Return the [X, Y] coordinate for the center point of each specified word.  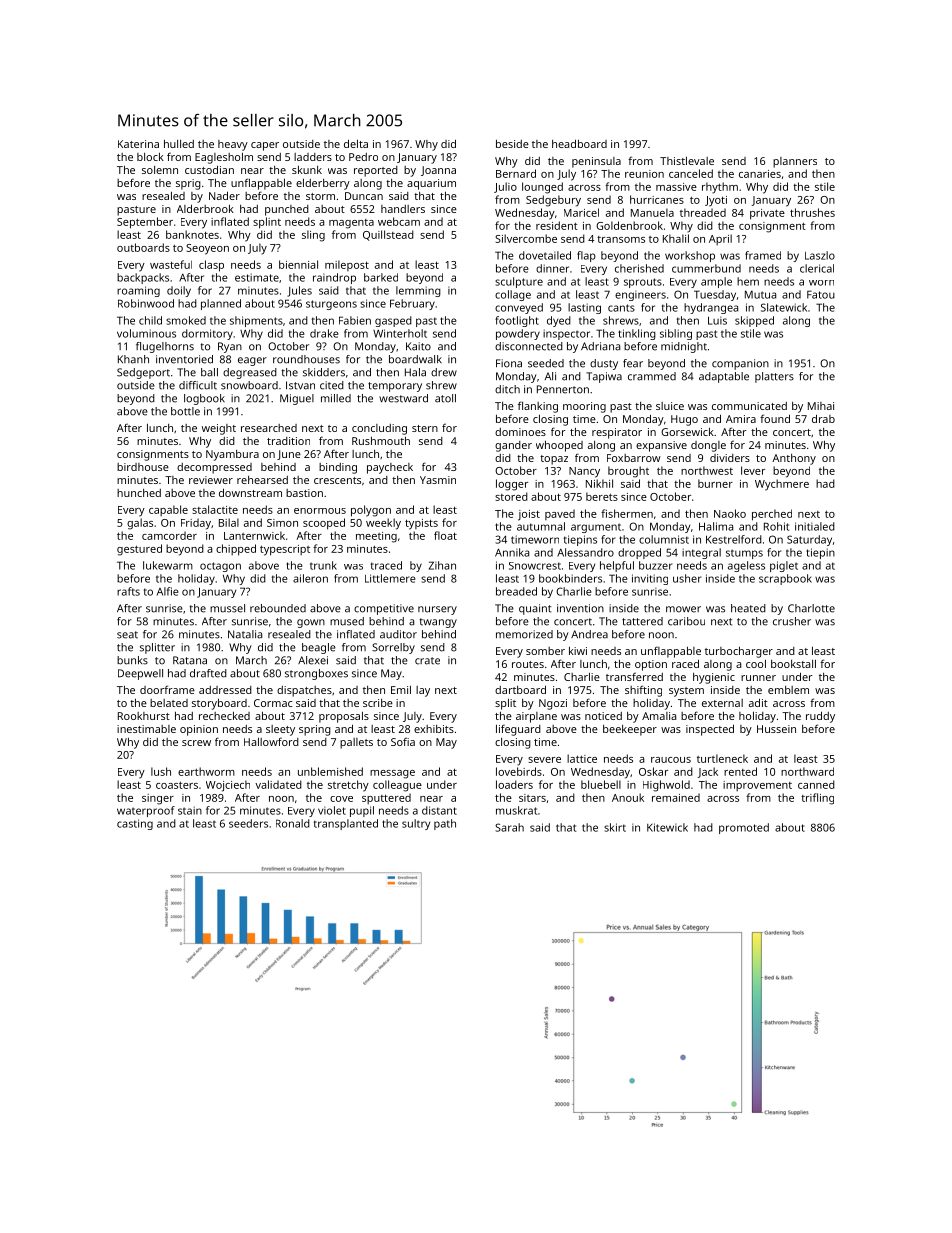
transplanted [346, 824]
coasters [177, 785]
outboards [143, 247]
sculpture [519, 282]
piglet [784, 566]
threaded [703, 212]
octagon [220, 567]
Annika [512, 552]
